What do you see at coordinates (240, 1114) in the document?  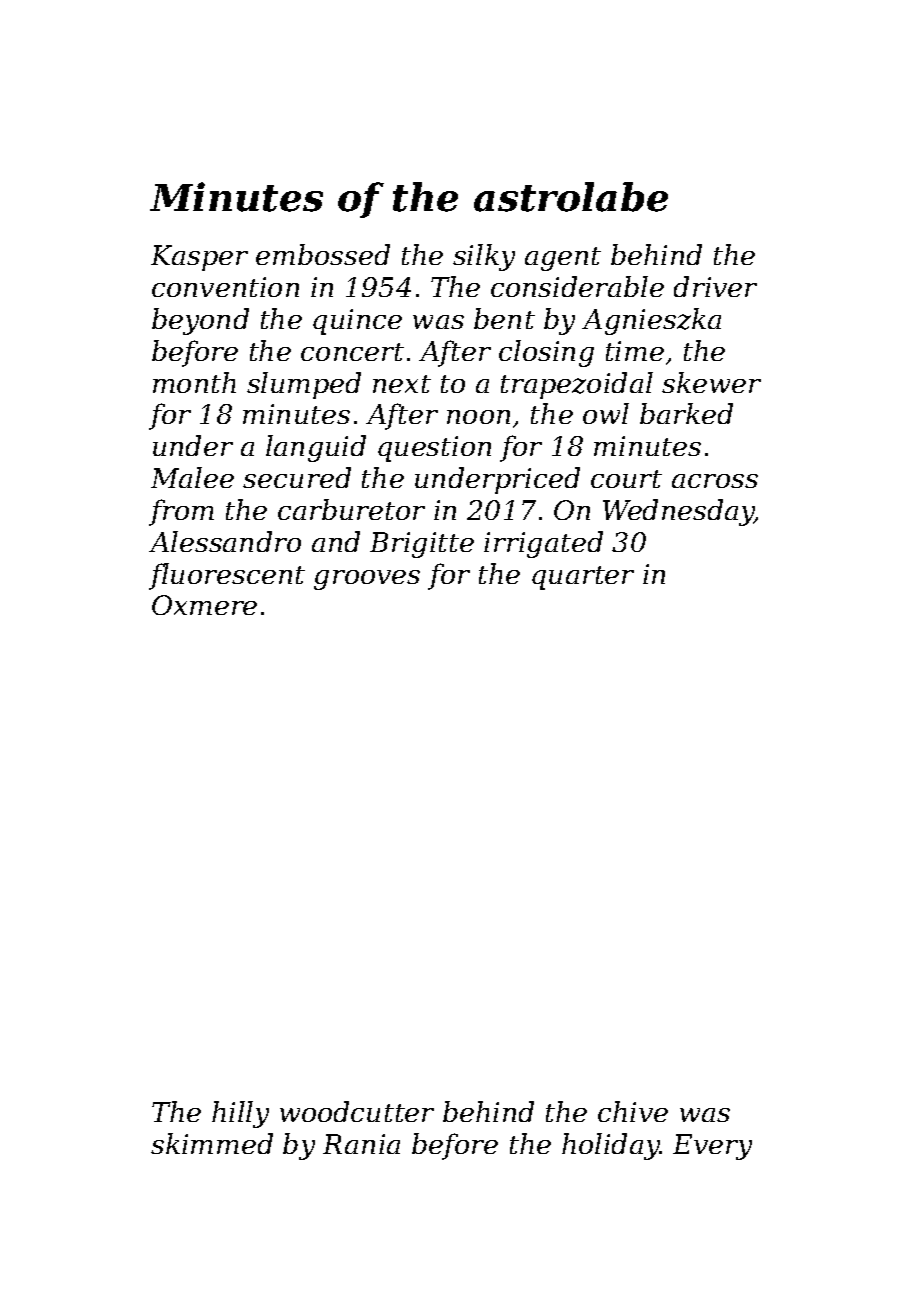 I see `hilly` at bounding box center [240, 1114].
